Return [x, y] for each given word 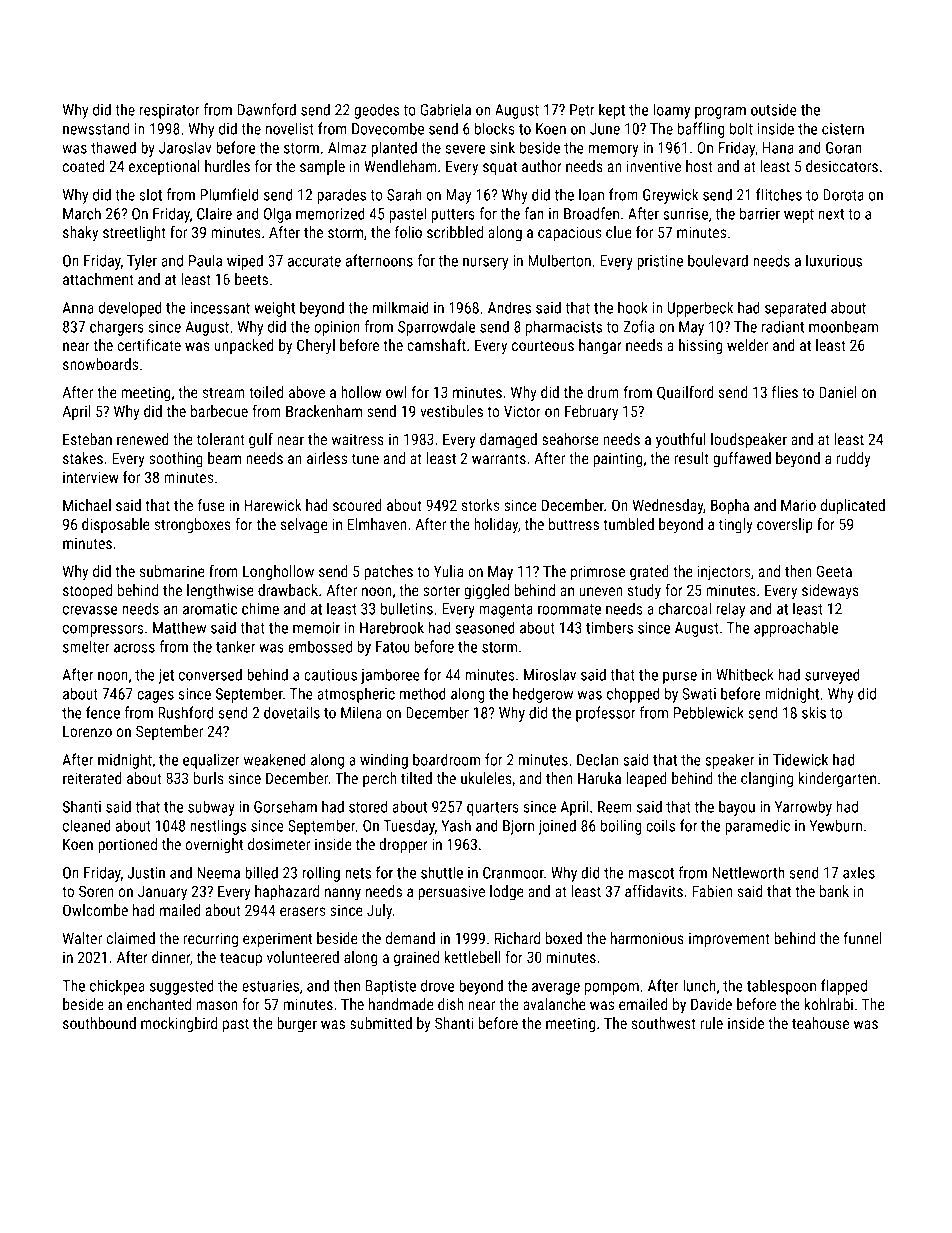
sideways [830, 592]
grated [649, 573]
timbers [609, 627]
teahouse [820, 1023]
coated [83, 166]
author [542, 166]
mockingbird [179, 1025]
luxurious [834, 260]
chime [260, 608]
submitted [381, 1023]
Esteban [87, 439]
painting [618, 460]
